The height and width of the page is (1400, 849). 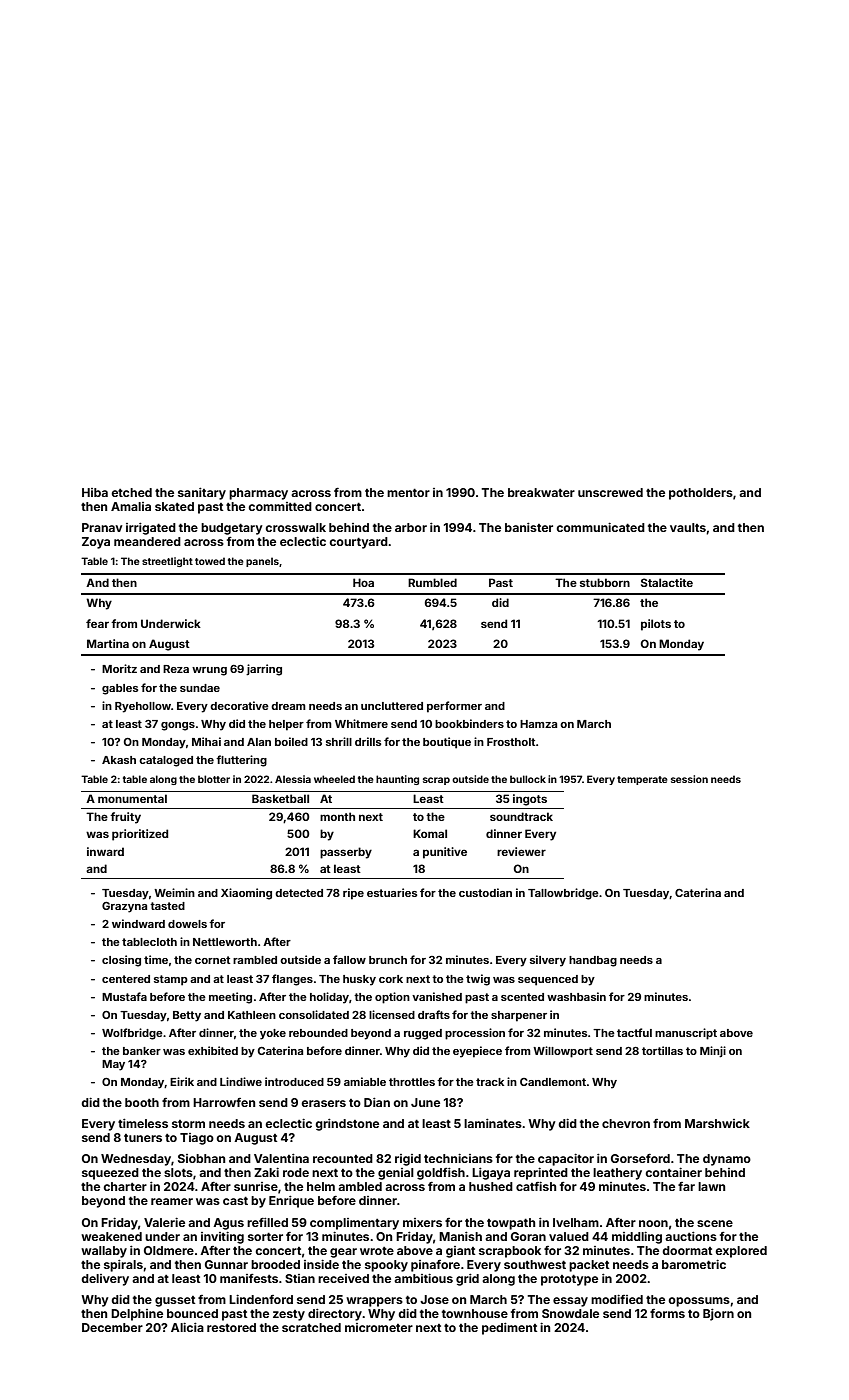 I want to click on manuscript, so click(x=686, y=1034).
